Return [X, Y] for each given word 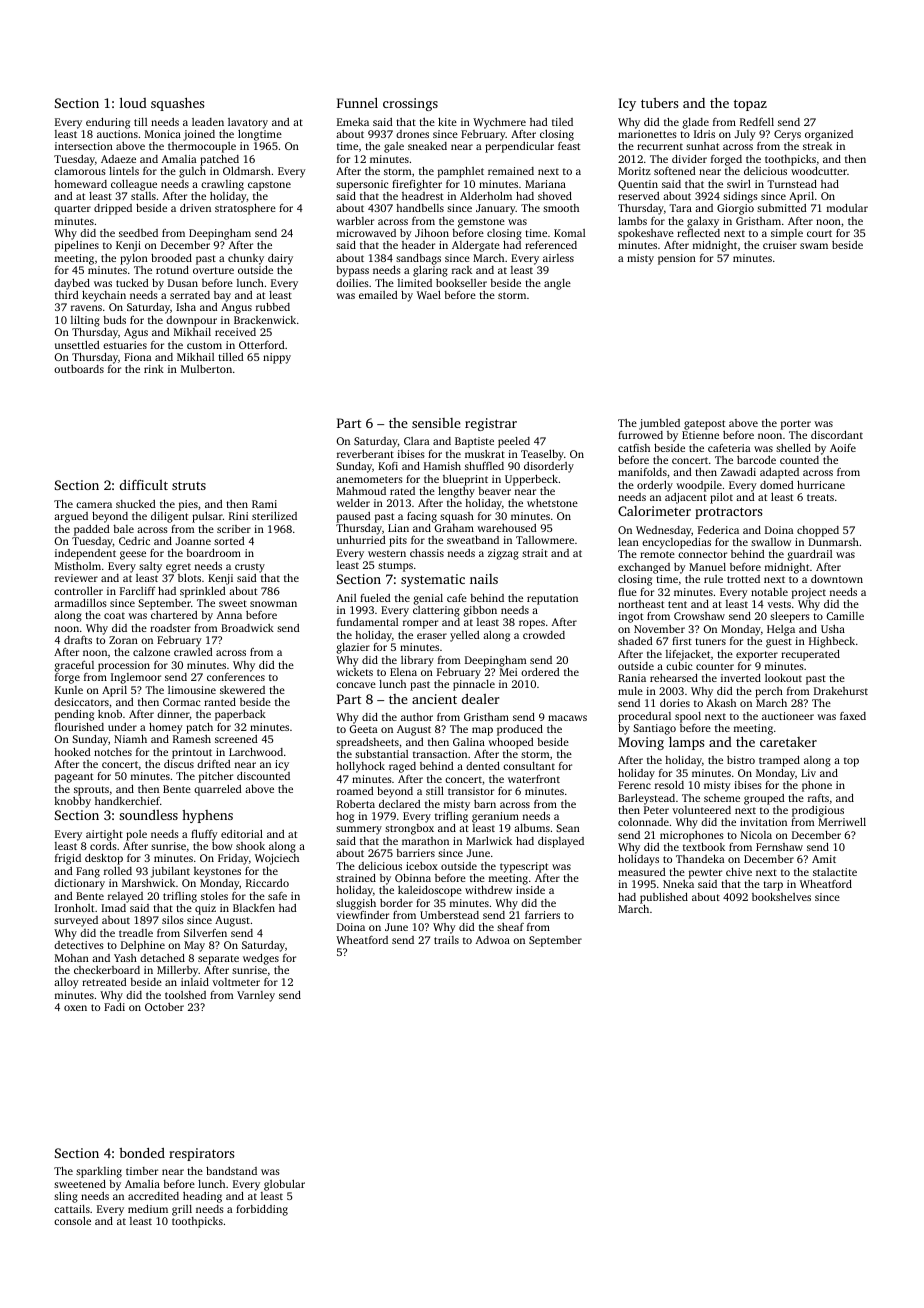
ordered [540, 672]
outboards [79, 369]
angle [557, 284]
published [664, 898]
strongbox [409, 829]
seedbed [138, 233]
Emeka [353, 122]
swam [814, 246]
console [72, 1221]
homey [166, 728]
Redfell [757, 122]
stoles [214, 896]
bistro [741, 760]
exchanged [644, 568]
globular [284, 1185]
